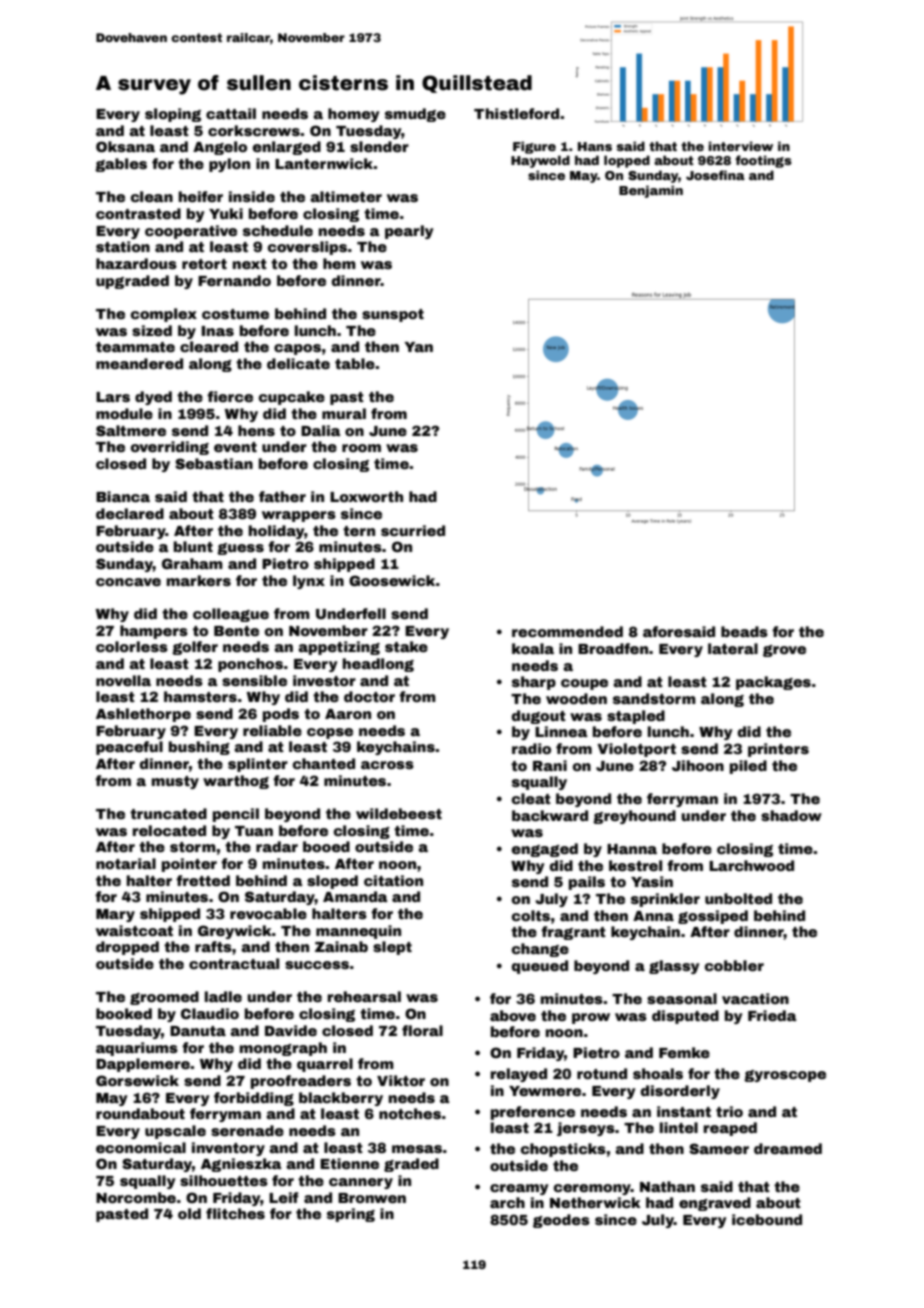 The image size is (924, 1308). Describe the element at coordinates (387, 765) in the page. I see `across` at that location.
